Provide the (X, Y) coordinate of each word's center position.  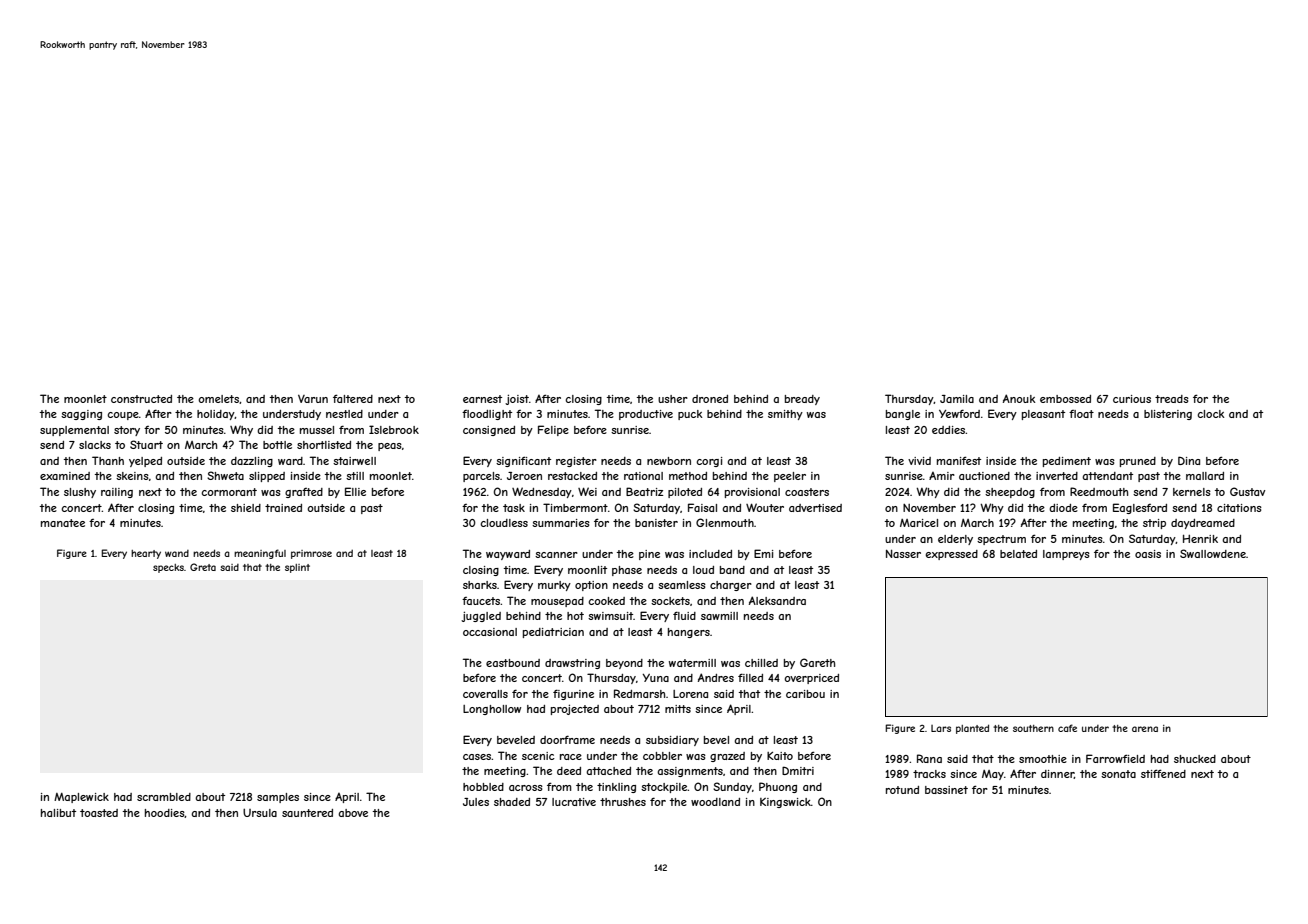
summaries (561, 523)
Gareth (817, 662)
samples (278, 798)
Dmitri (798, 770)
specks (168, 568)
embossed (1065, 399)
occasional (490, 632)
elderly (955, 540)
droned (710, 399)
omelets (218, 399)
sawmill (719, 616)
